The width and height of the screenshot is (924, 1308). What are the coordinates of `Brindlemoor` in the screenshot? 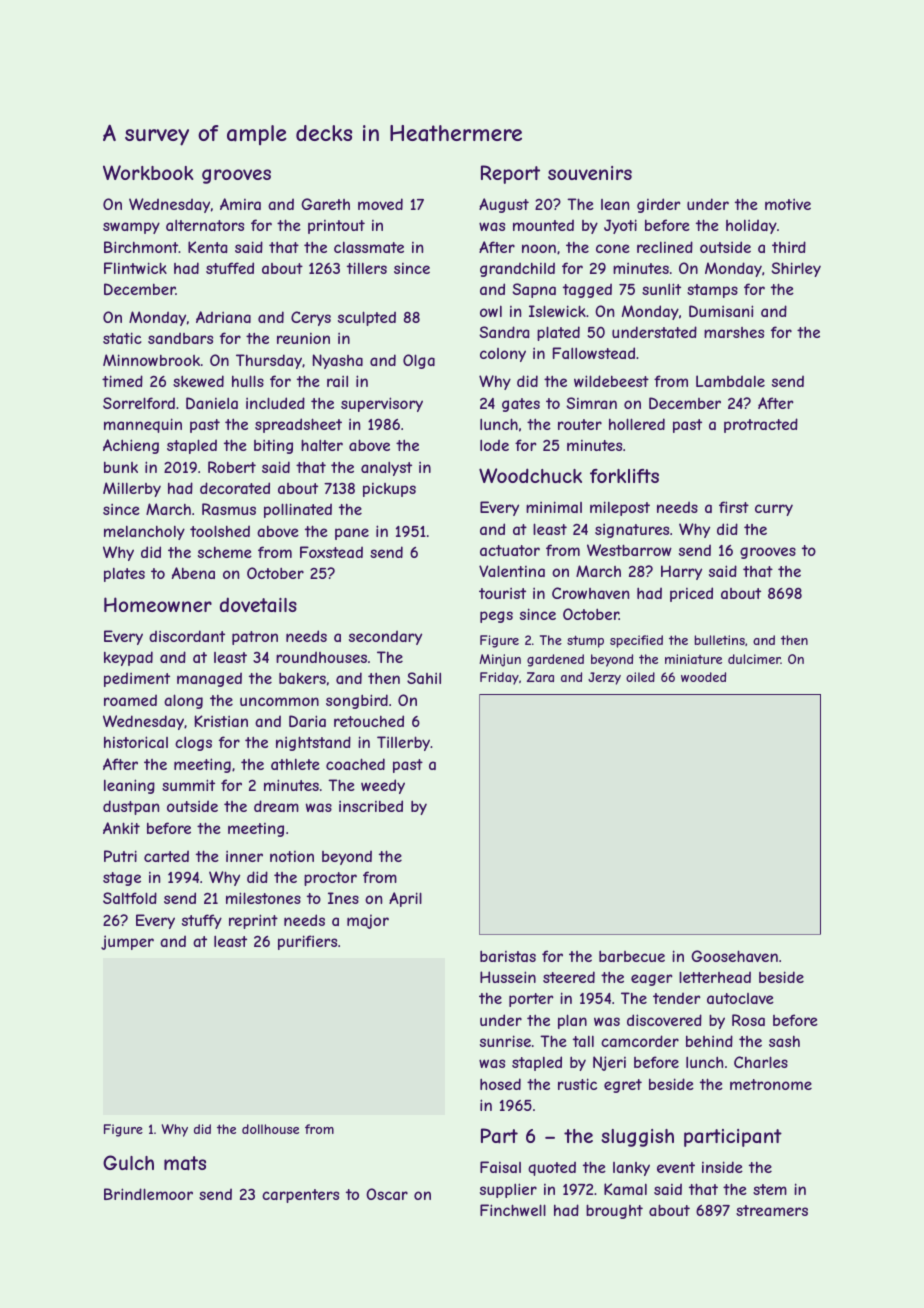 It's located at (148, 1194).
